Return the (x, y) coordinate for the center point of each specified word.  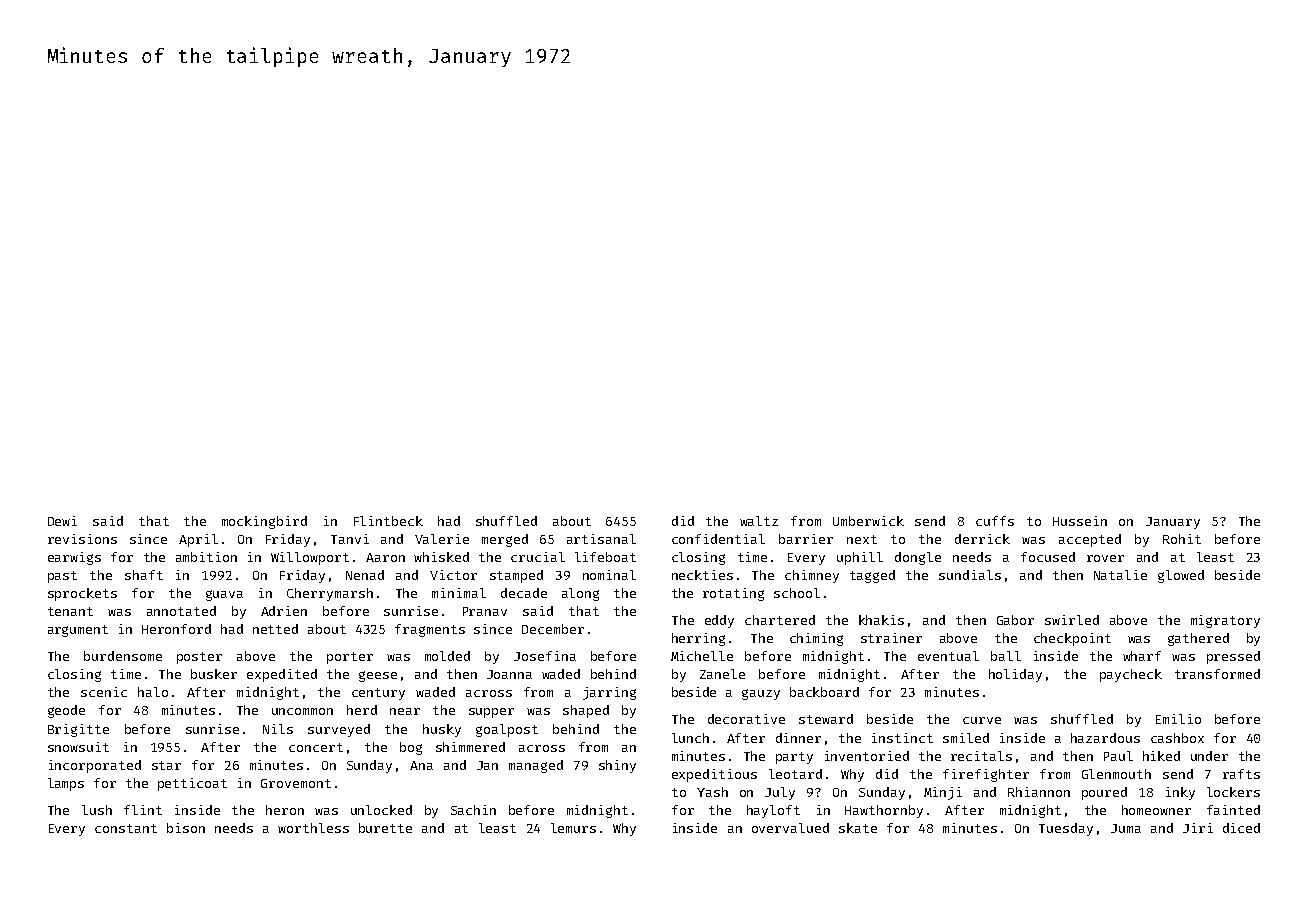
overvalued (790, 828)
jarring (609, 693)
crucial (538, 557)
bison (186, 828)
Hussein (1080, 521)
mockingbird (264, 522)
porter (350, 658)
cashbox (1177, 738)
